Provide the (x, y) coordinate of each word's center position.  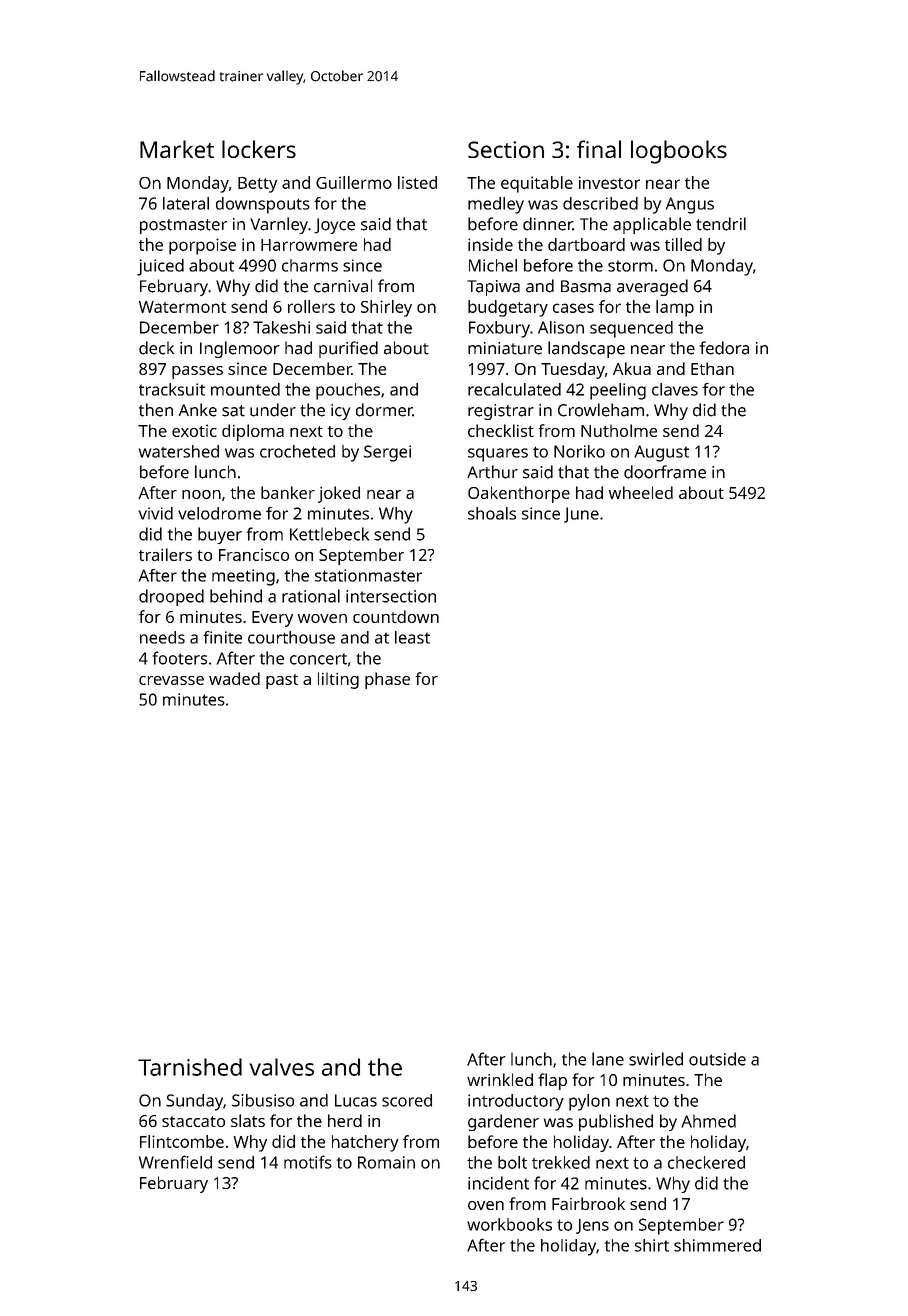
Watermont (182, 307)
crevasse (171, 680)
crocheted (297, 451)
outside (717, 1059)
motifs (308, 1162)
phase (387, 680)
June (581, 515)
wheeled (641, 492)
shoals (492, 513)
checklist (501, 430)
